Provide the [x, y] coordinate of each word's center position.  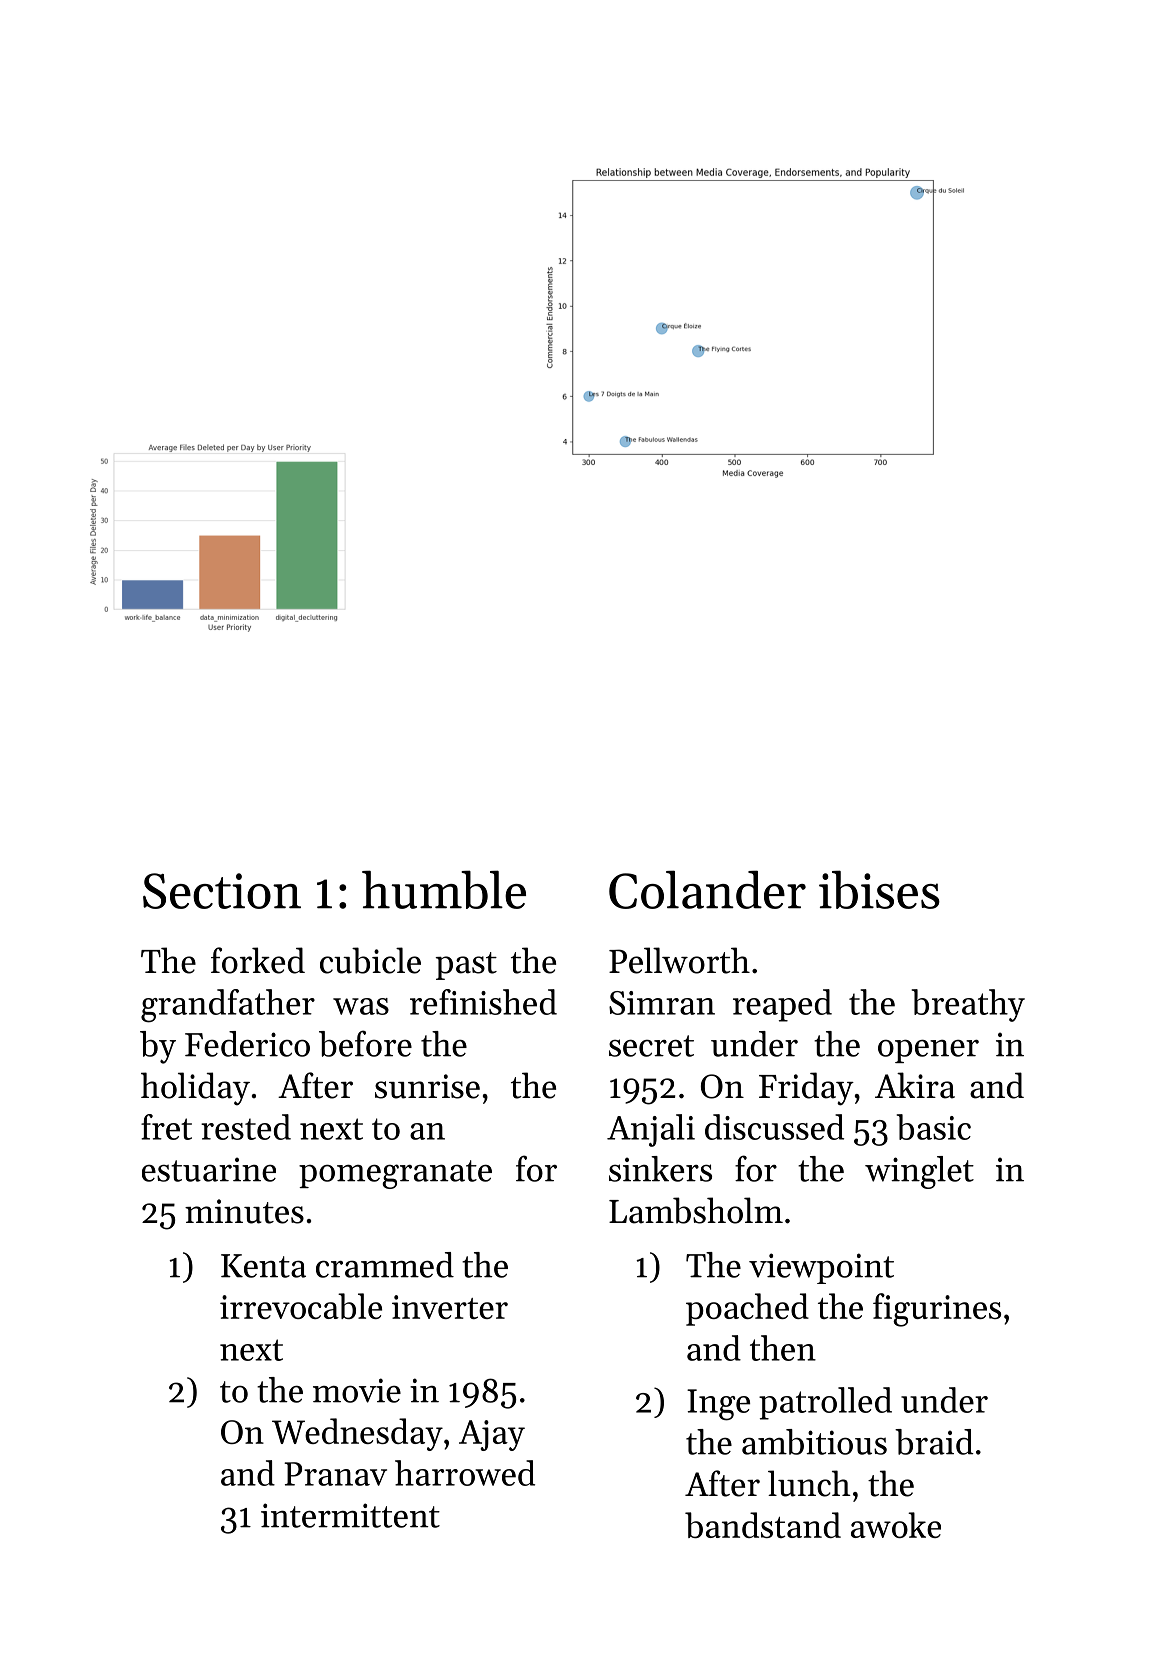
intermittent [350, 1515]
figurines [937, 1310]
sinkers [660, 1169]
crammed [385, 1265]
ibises [879, 889]
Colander [707, 889]
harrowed [465, 1473]
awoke [896, 1525]
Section [222, 891]
